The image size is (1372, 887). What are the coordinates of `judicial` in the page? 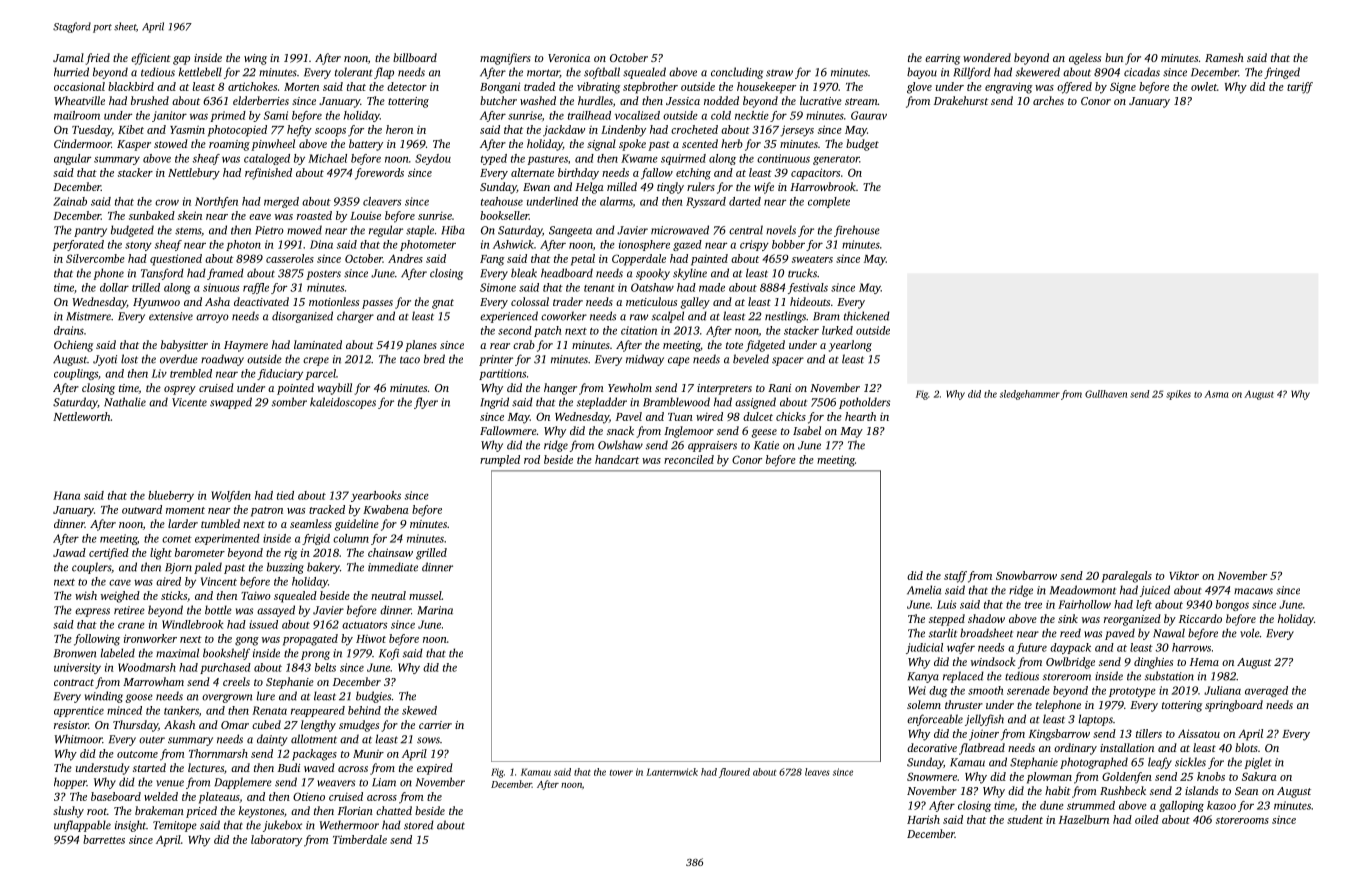 It's located at (924, 648).
